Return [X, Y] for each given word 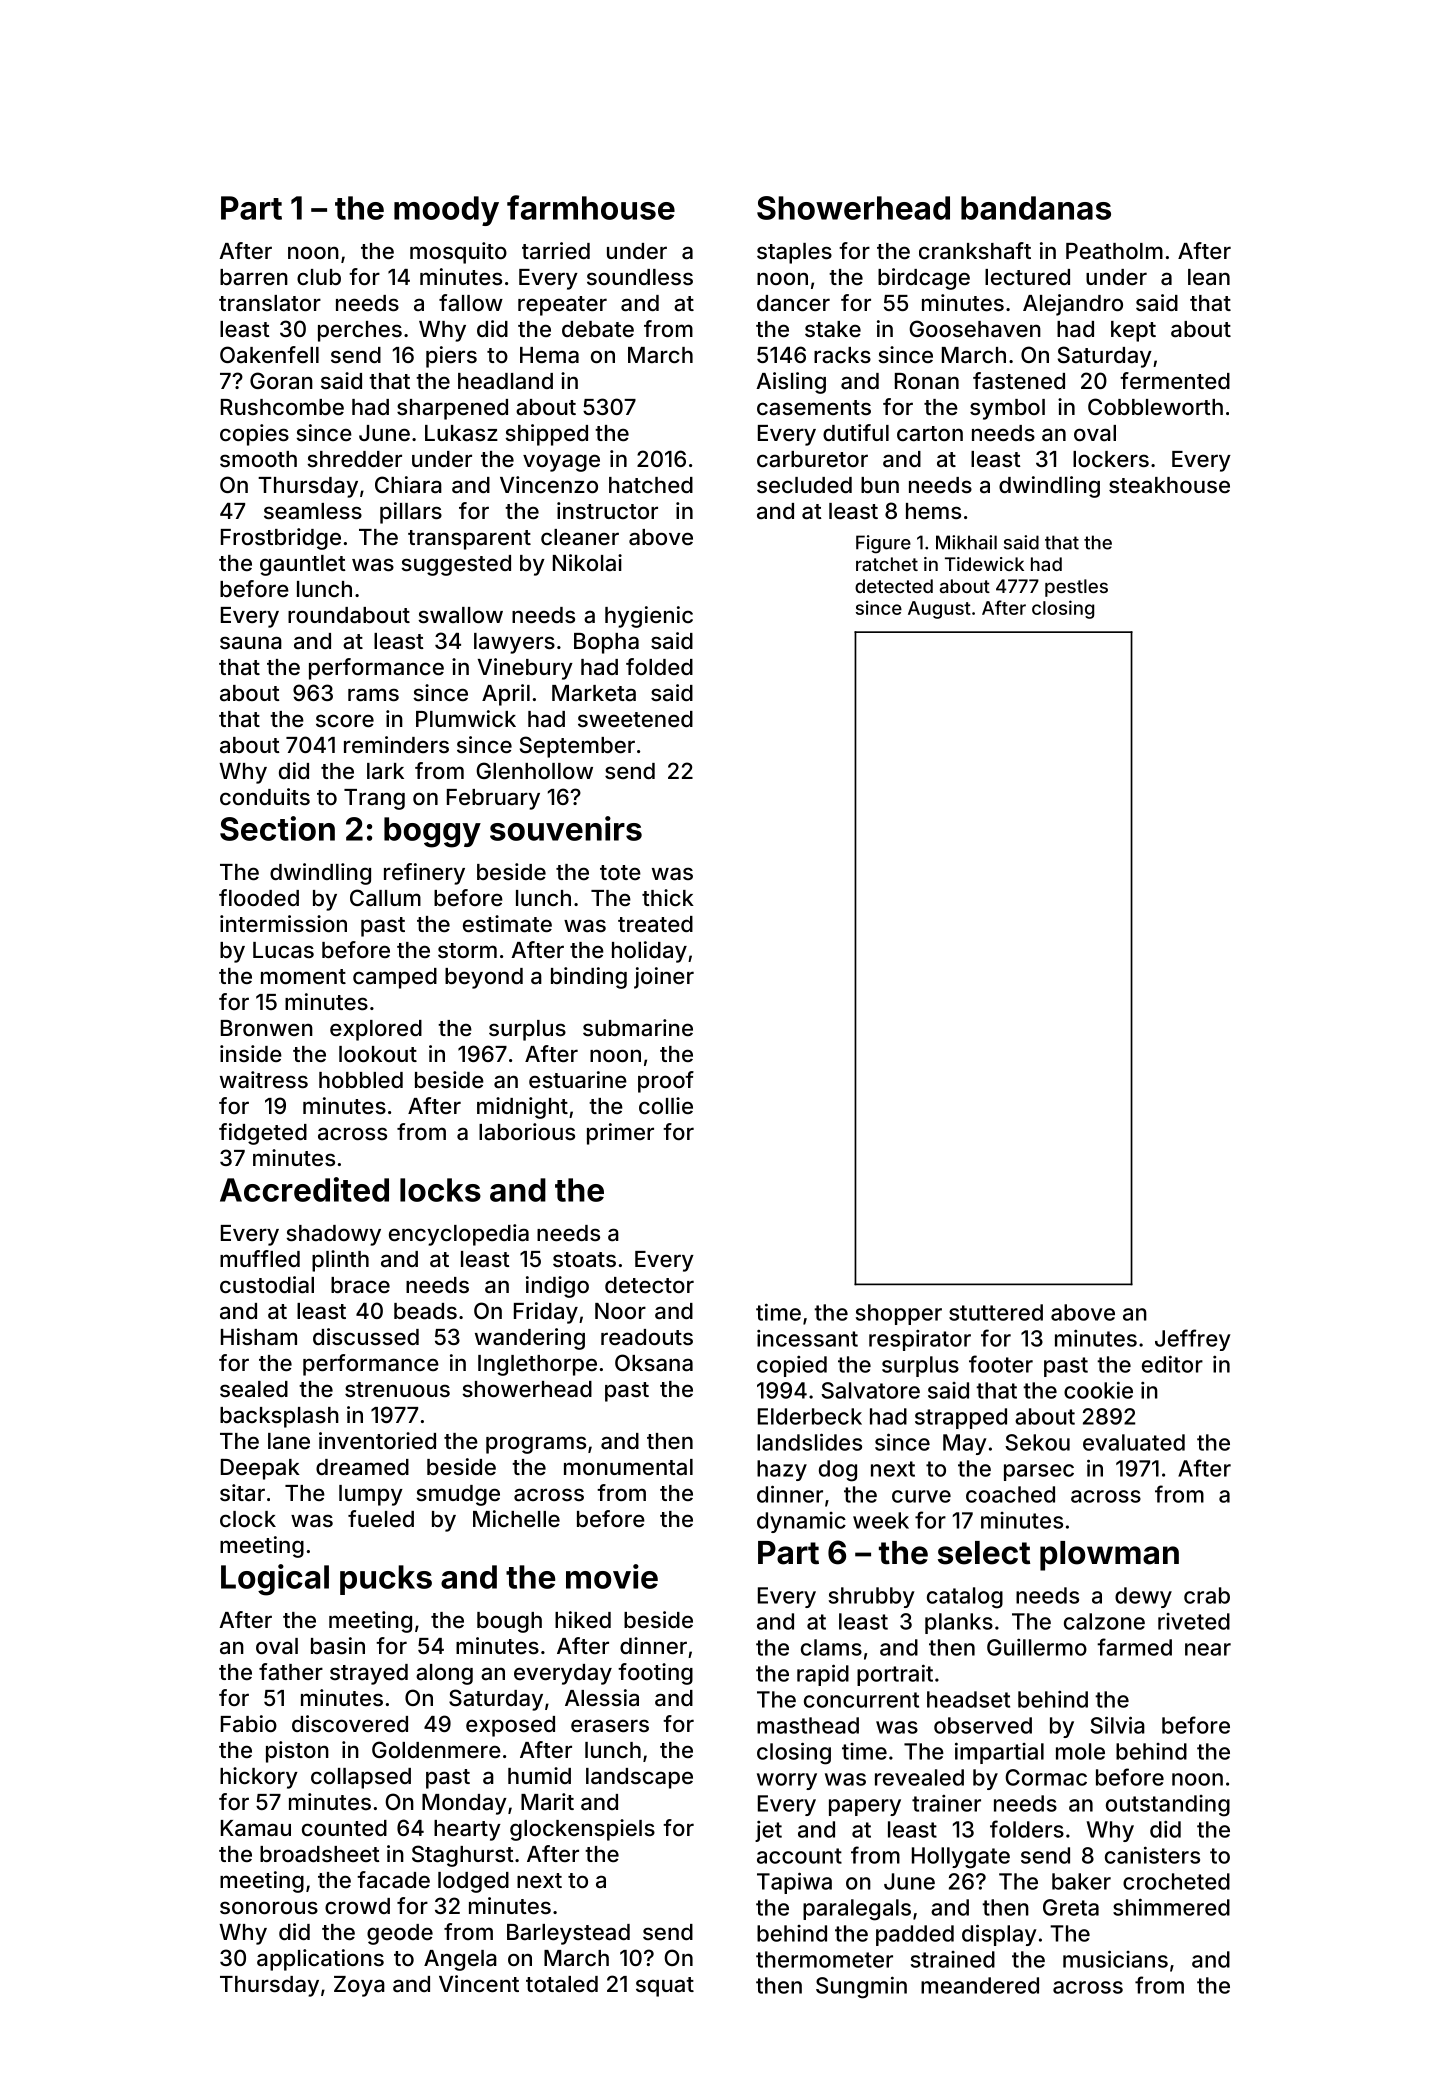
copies [254, 435]
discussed [366, 1336]
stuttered [996, 1312]
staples [794, 253]
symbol [1007, 409]
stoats [584, 1259]
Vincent [479, 1983]
